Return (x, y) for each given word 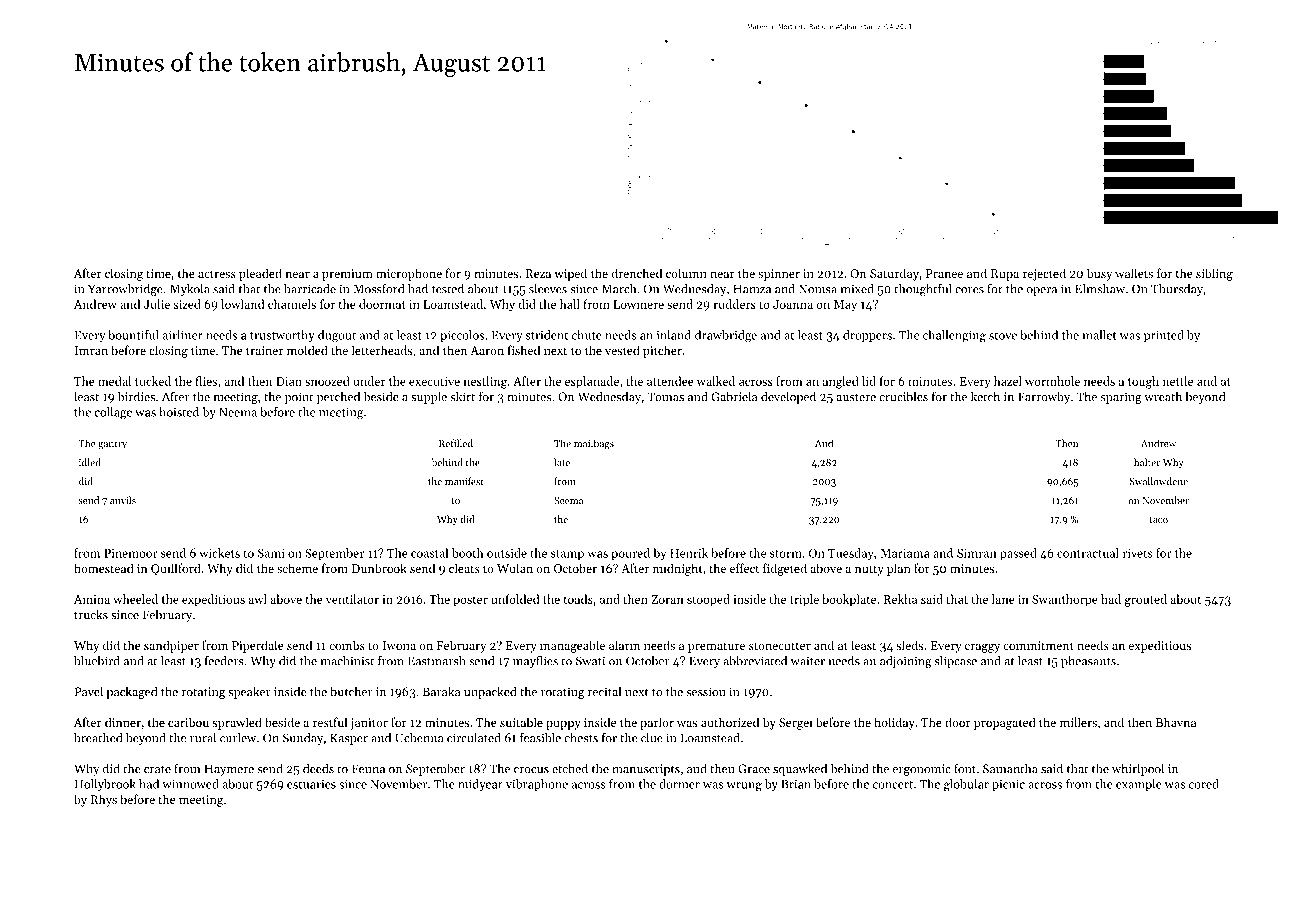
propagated (1005, 723)
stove (1003, 336)
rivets (1137, 553)
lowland (243, 304)
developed (788, 397)
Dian (289, 381)
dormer (679, 784)
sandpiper (171, 646)
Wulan (515, 568)
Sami (271, 553)
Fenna (368, 769)
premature (716, 647)
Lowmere (638, 304)
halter (1147, 462)
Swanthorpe (1065, 600)
